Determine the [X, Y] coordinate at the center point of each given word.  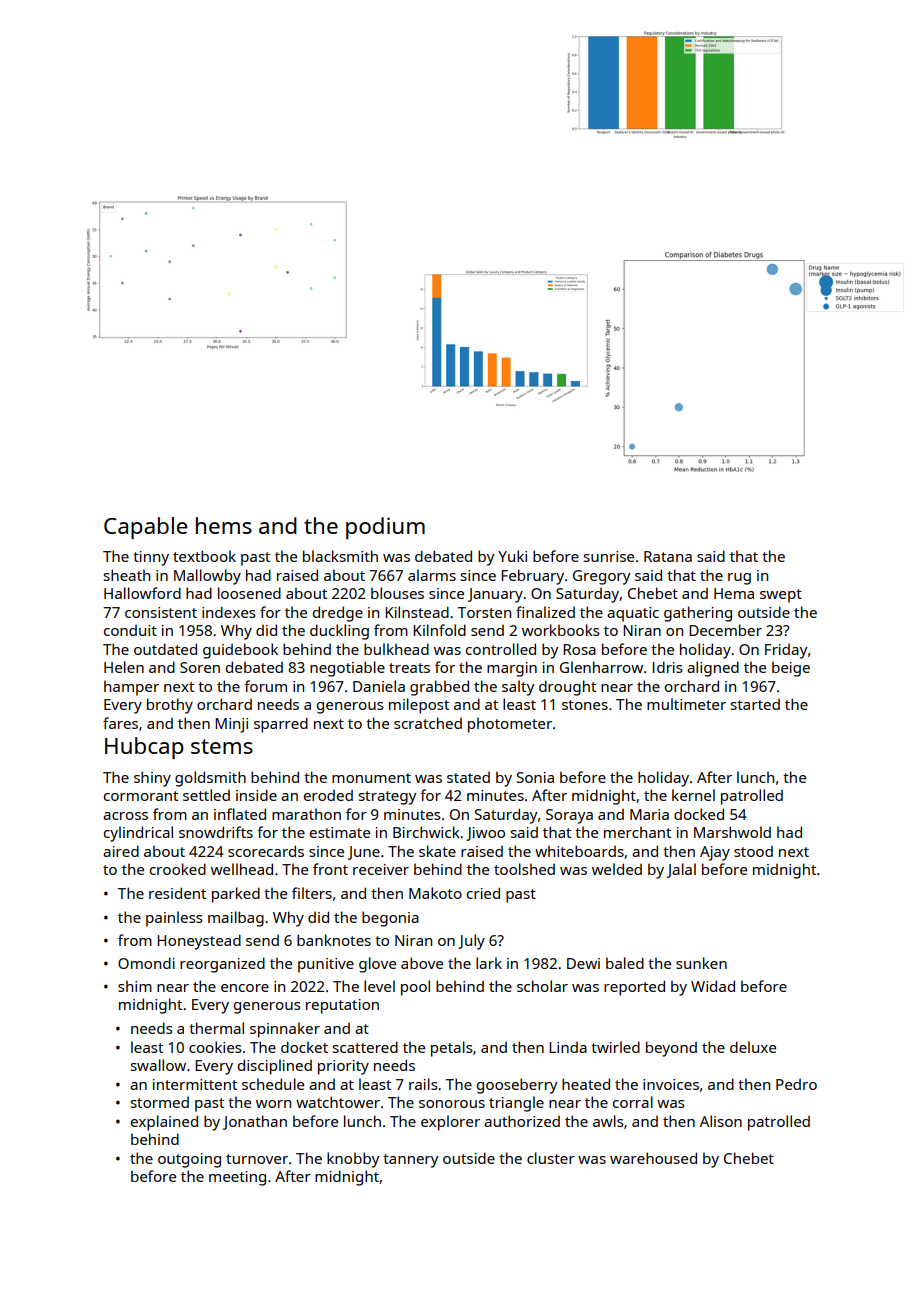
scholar [542, 986]
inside [256, 795]
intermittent [195, 1084]
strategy [388, 798]
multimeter [686, 704]
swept [781, 596]
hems [224, 525]
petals [452, 1049]
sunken [701, 963]
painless [174, 919]
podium [385, 528]
